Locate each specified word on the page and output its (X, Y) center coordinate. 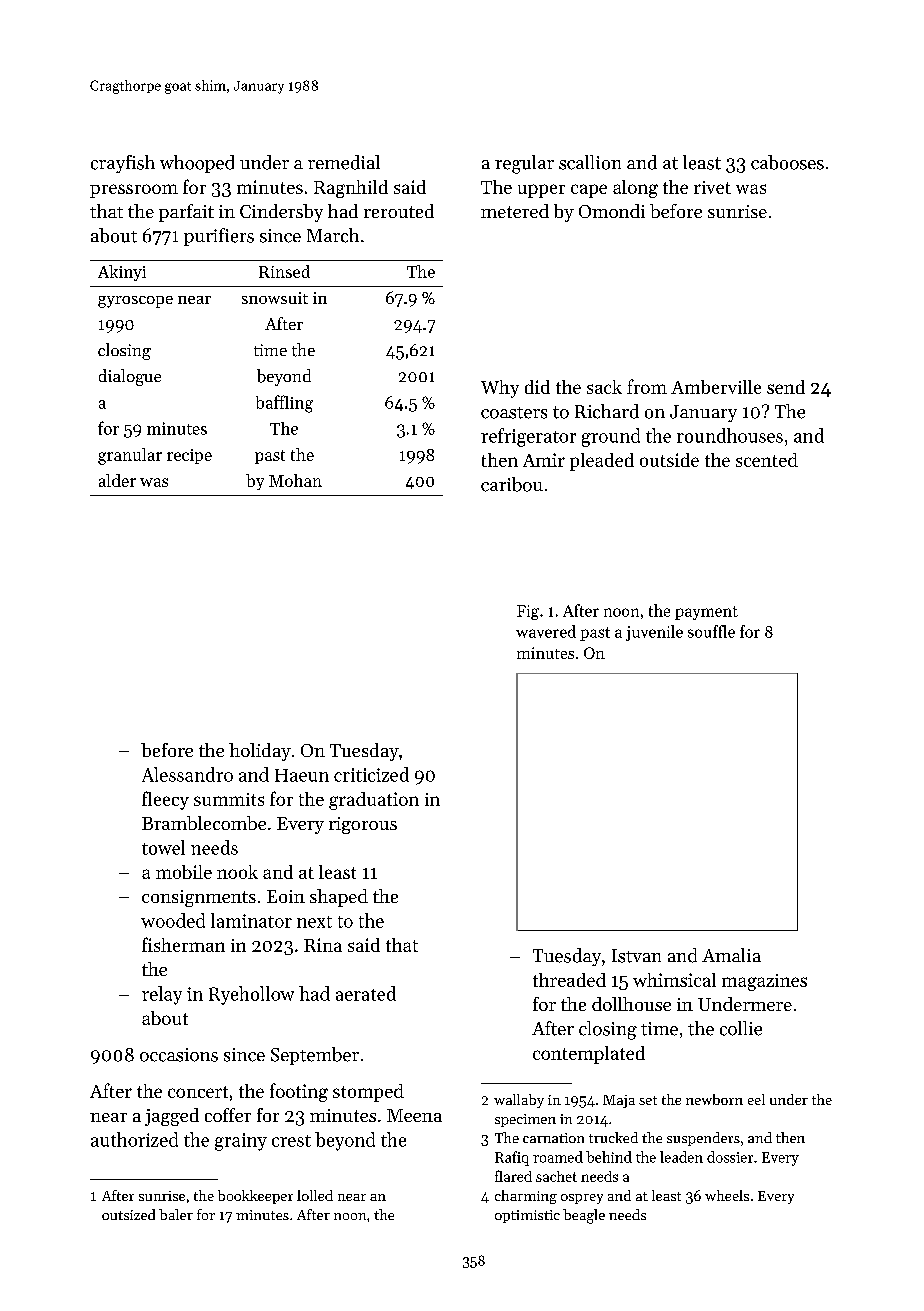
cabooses (787, 162)
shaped (339, 898)
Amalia (731, 955)
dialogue (130, 377)
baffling (284, 404)
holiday (260, 752)
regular (524, 164)
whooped (197, 164)
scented (767, 460)
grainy (241, 1142)
